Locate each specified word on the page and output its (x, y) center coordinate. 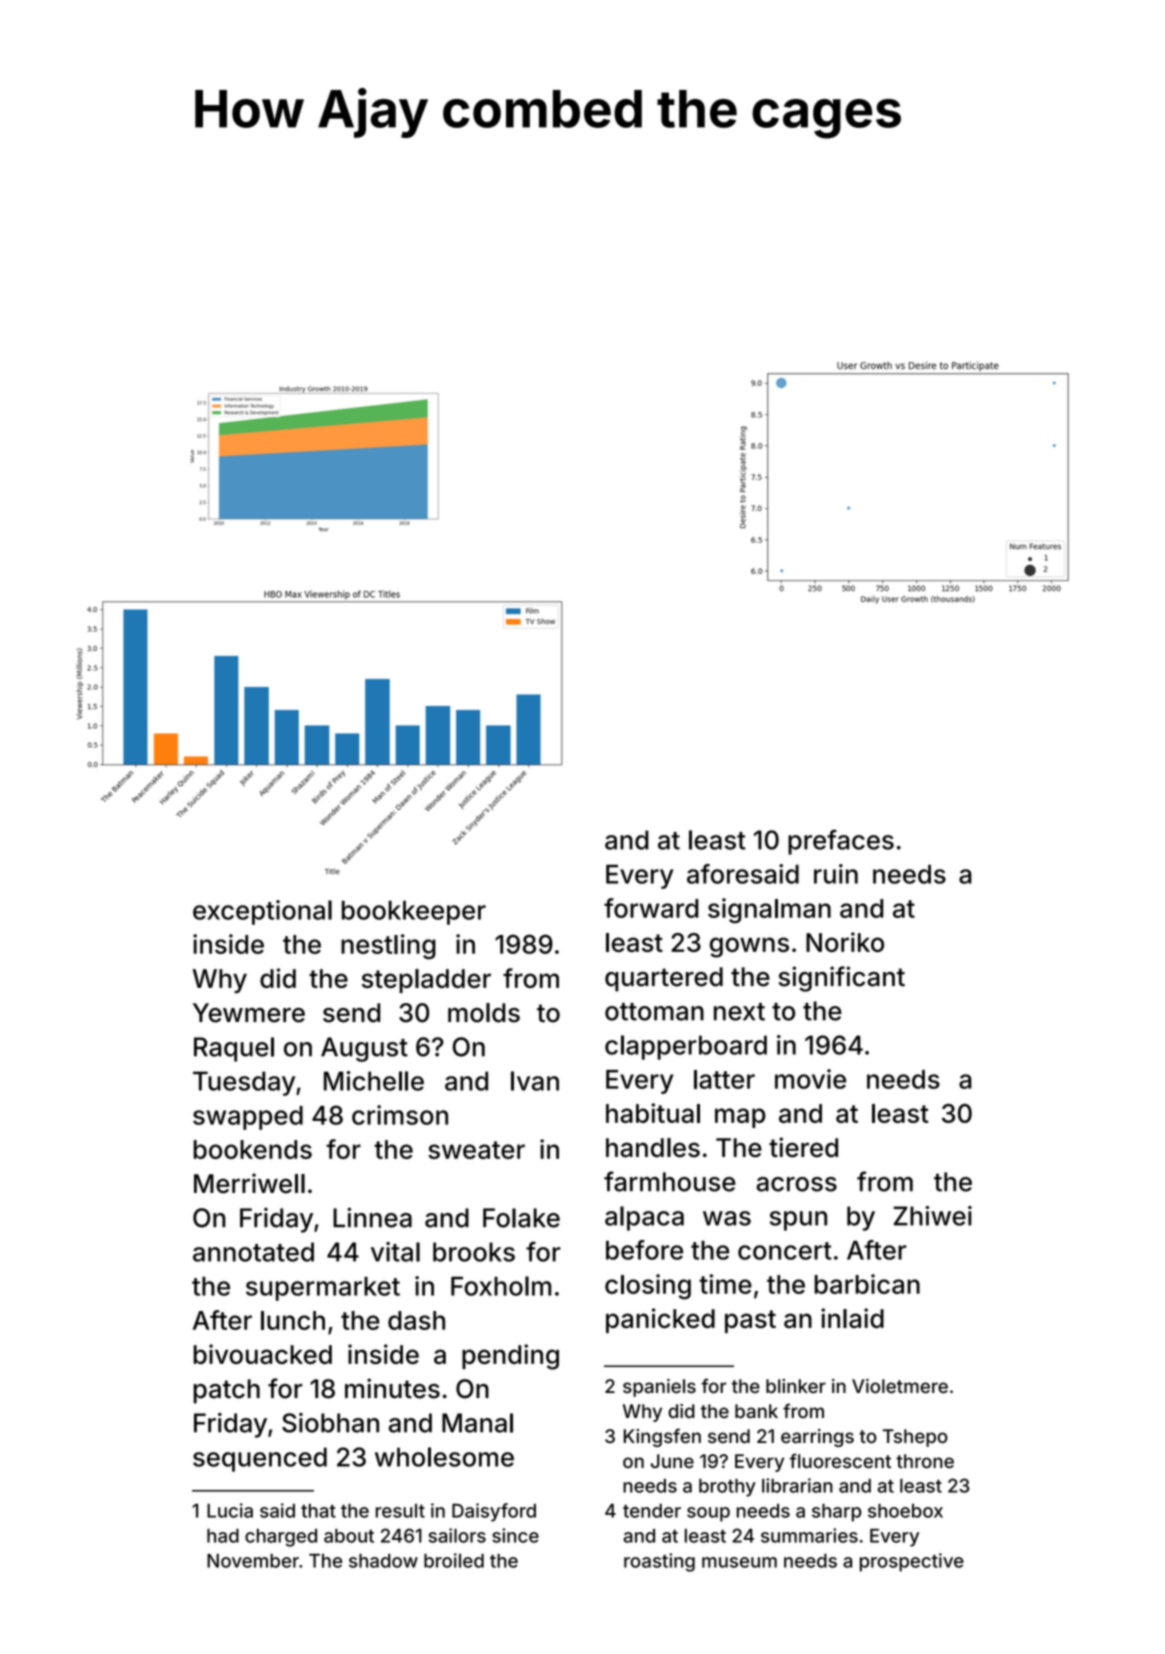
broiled (454, 1560)
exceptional (262, 912)
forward (651, 908)
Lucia (230, 1510)
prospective (912, 1562)
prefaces (841, 842)
